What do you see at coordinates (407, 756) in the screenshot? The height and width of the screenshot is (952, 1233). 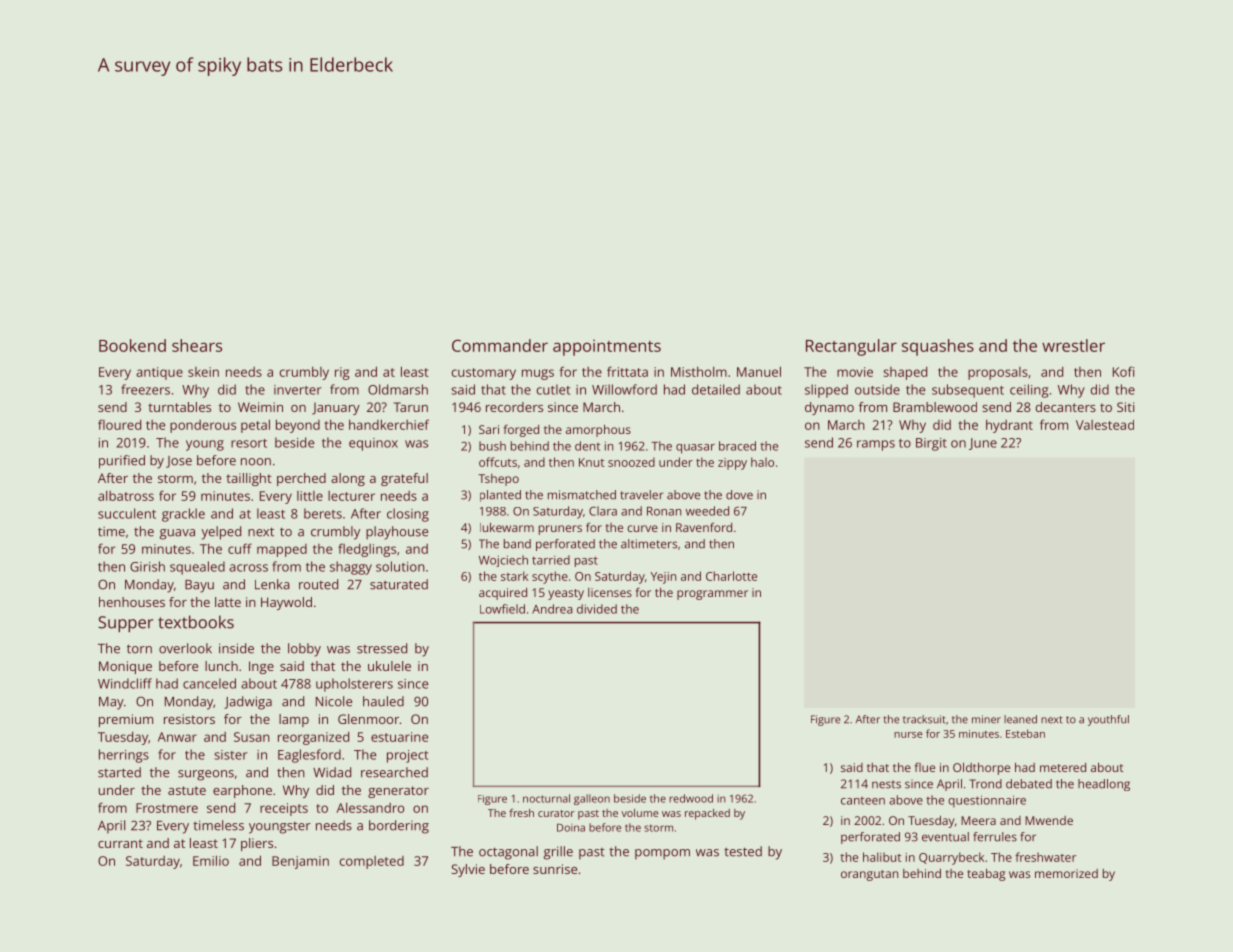 I see `project` at bounding box center [407, 756].
